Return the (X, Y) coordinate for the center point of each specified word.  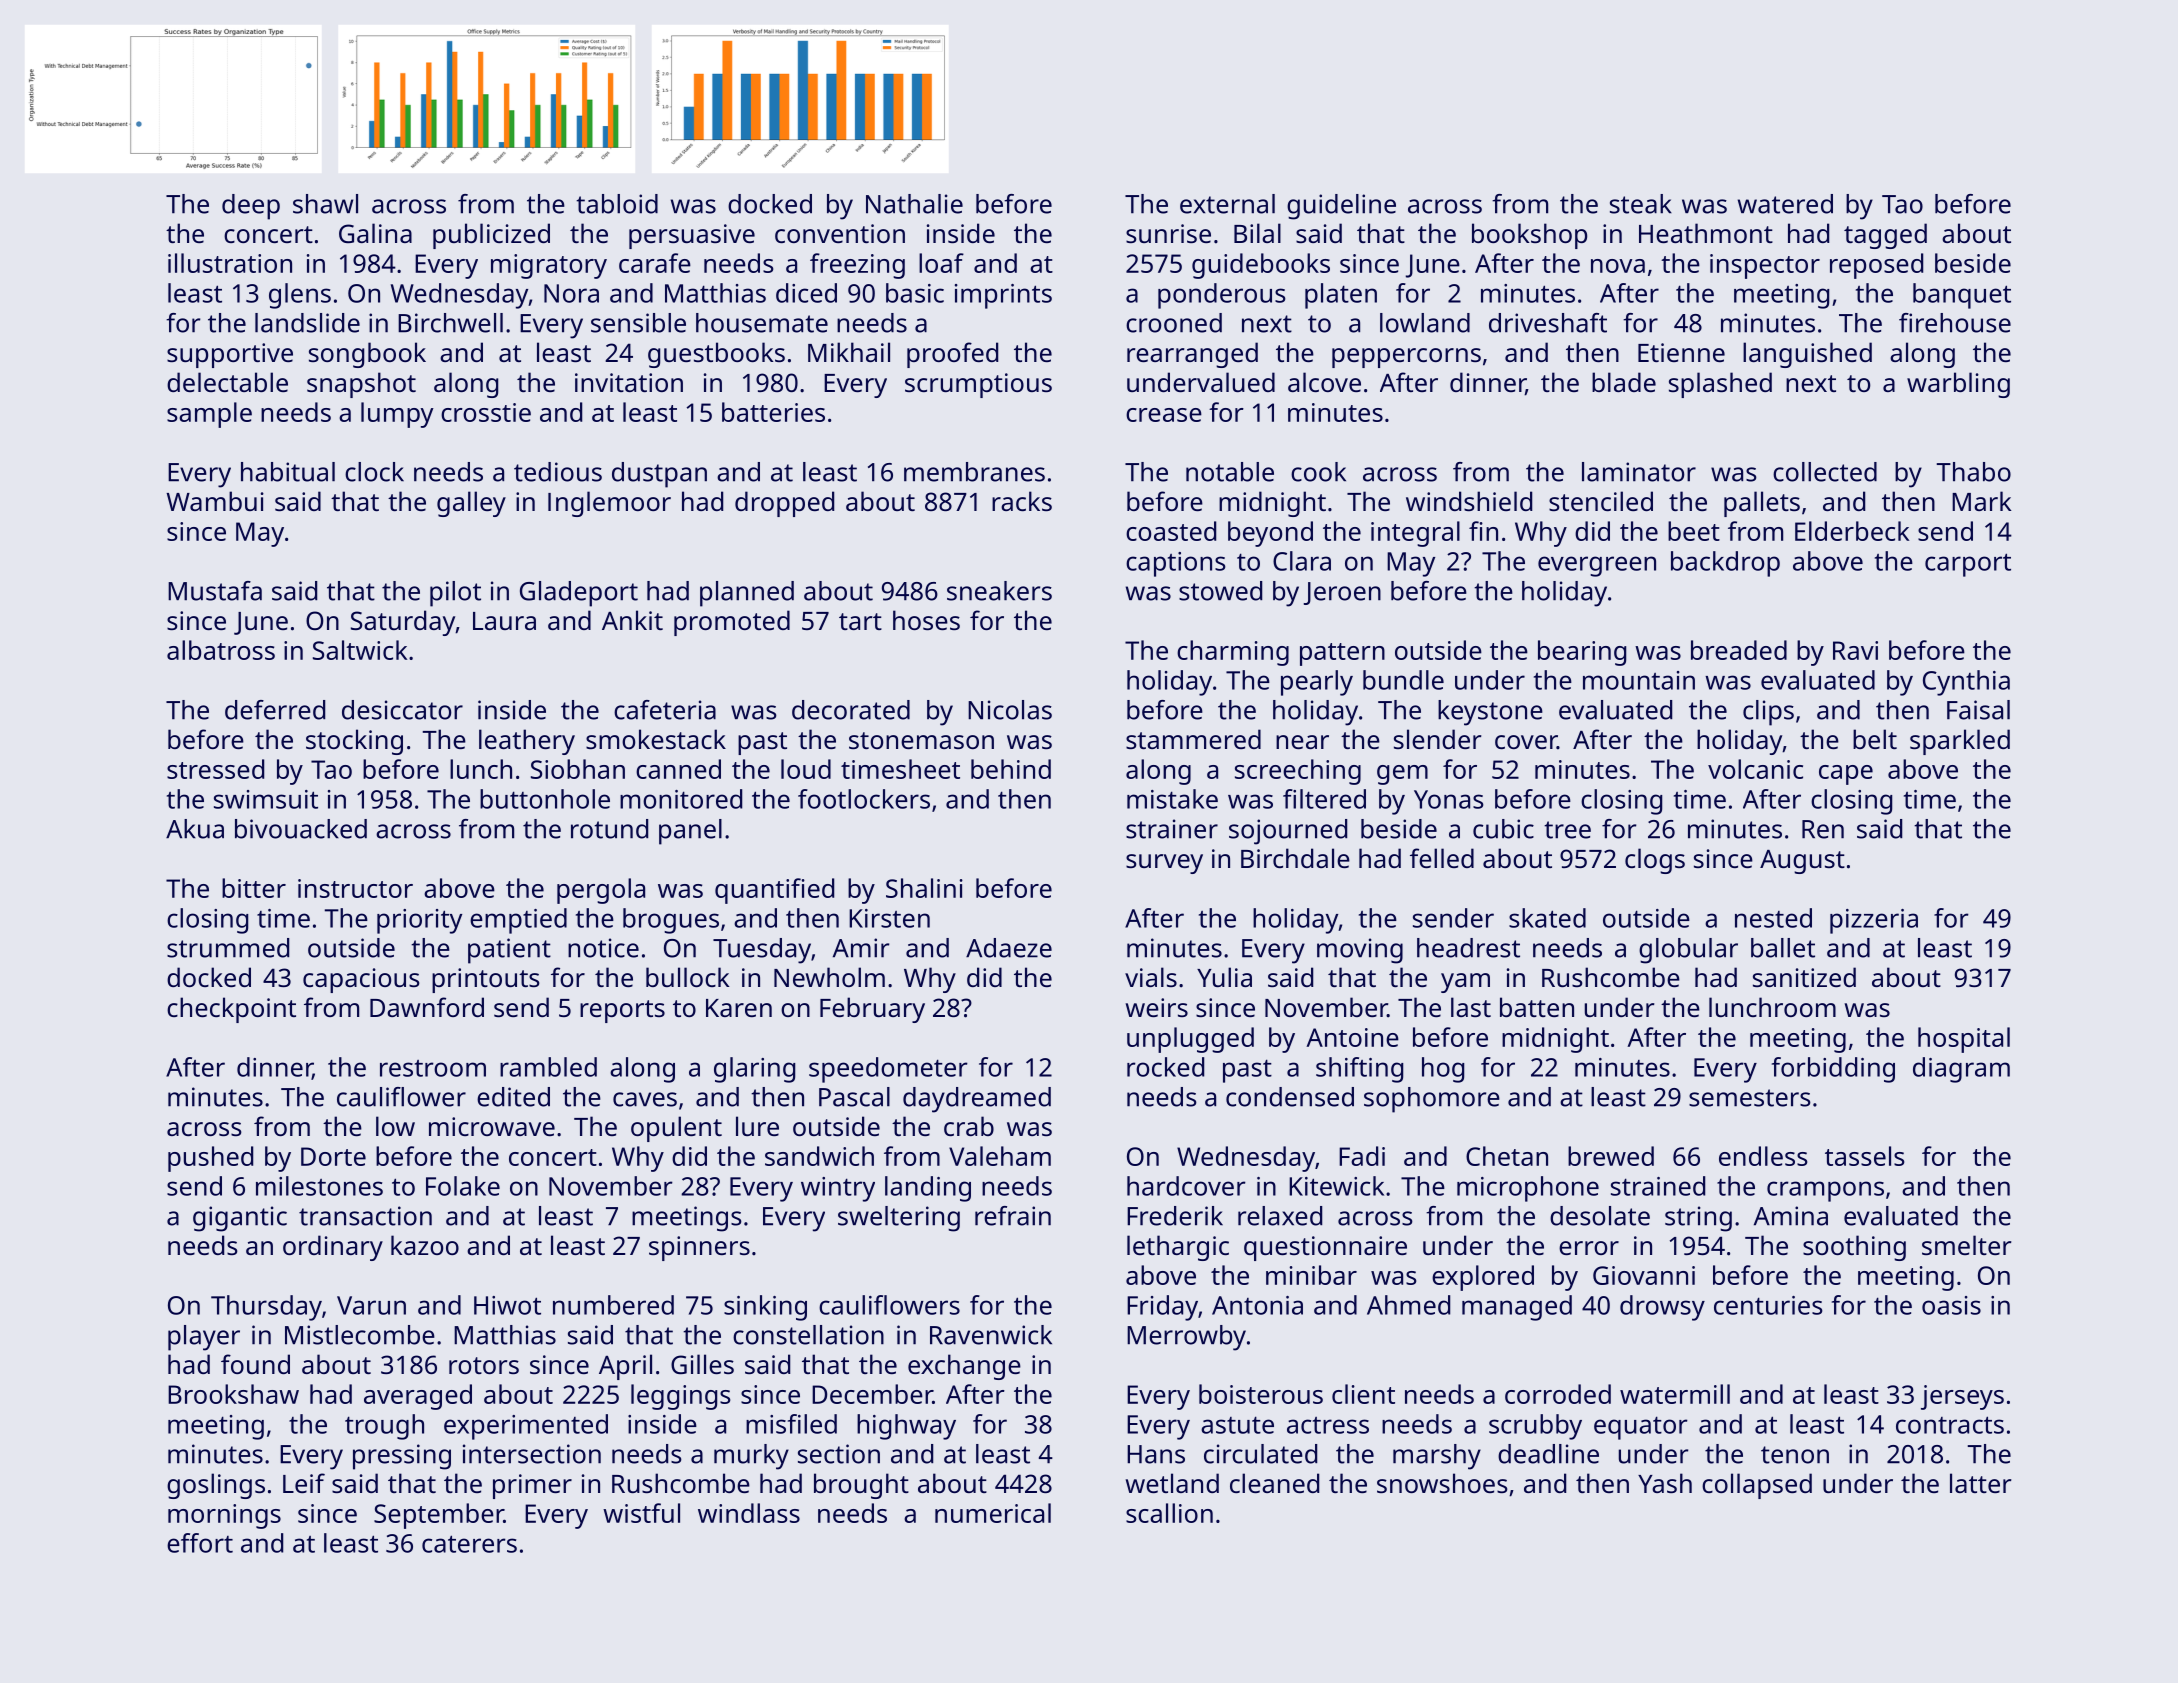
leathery (527, 742)
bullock (687, 977)
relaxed (1280, 1216)
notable (1230, 472)
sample (209, 415)
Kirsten (889, 918)
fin (1483, 531)
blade (1624, 382)
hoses (926, 620)
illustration (230, 263)
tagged (1885, 236)
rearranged (1192, 355)
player (204, 1338)
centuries (1768, 1305)
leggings (680, 1397)
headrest (1468, 948)
